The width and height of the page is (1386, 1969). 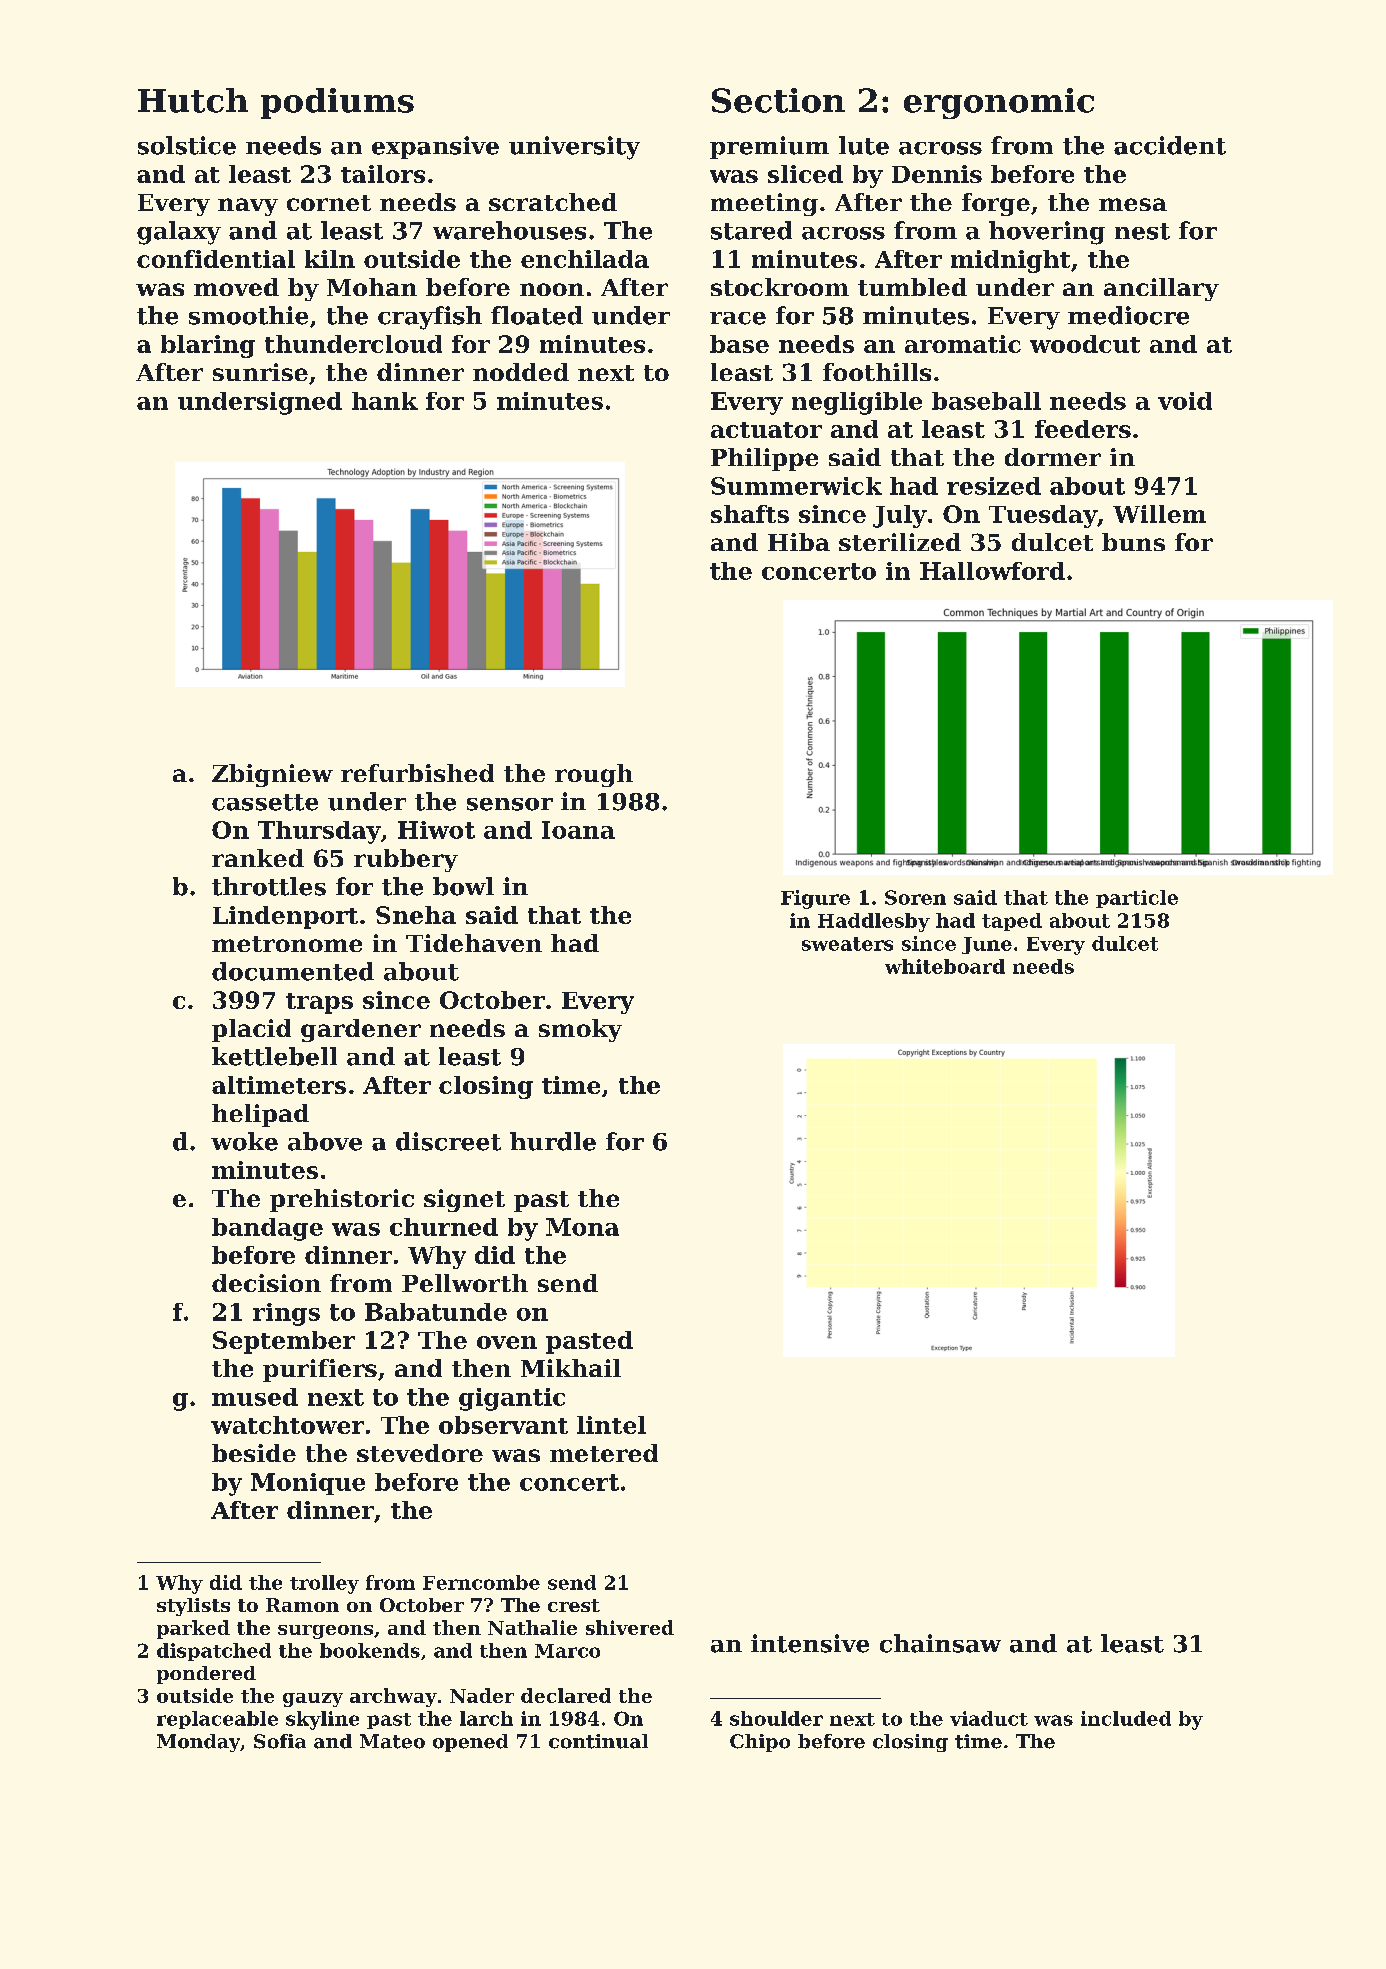 What do you see at coordinates (553, 1141) in the page?
I see `hurdle` at bounding box center [553, 1141].
